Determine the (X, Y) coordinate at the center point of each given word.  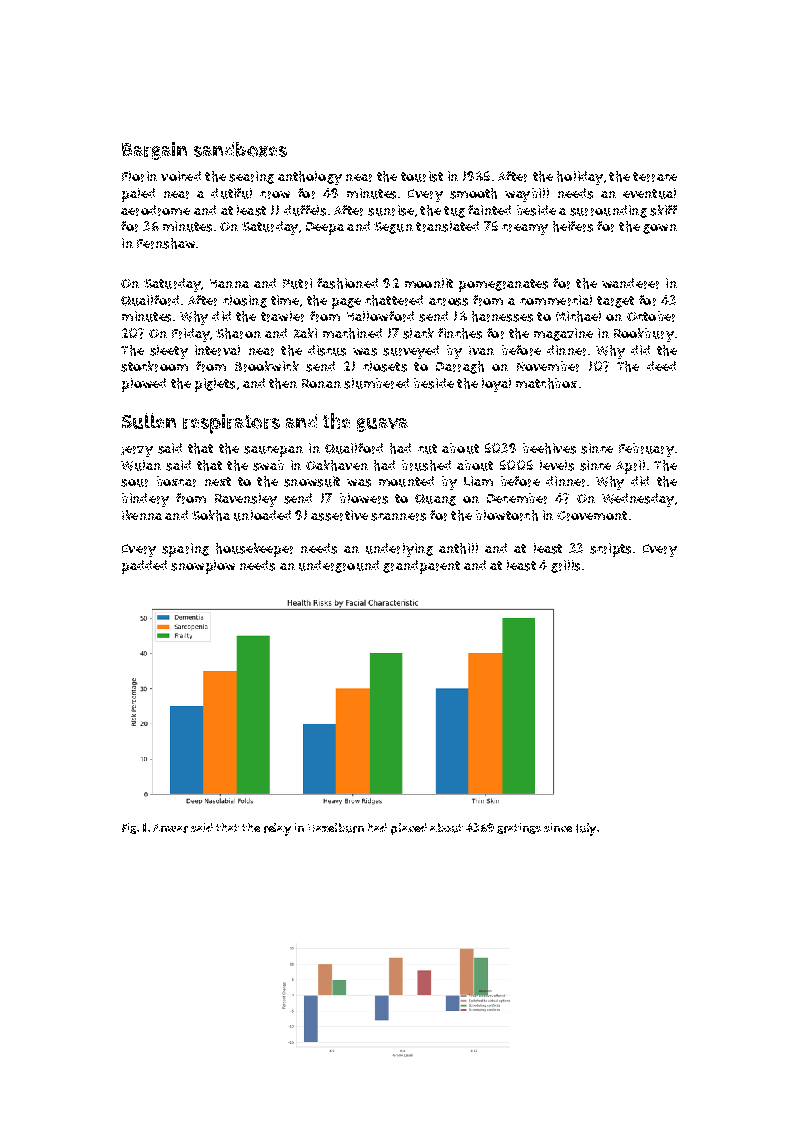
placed (409, 829)
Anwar (170, 828)
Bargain (154, 151)
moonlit (429, 283)
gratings (519, 828)
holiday (580, 178)
